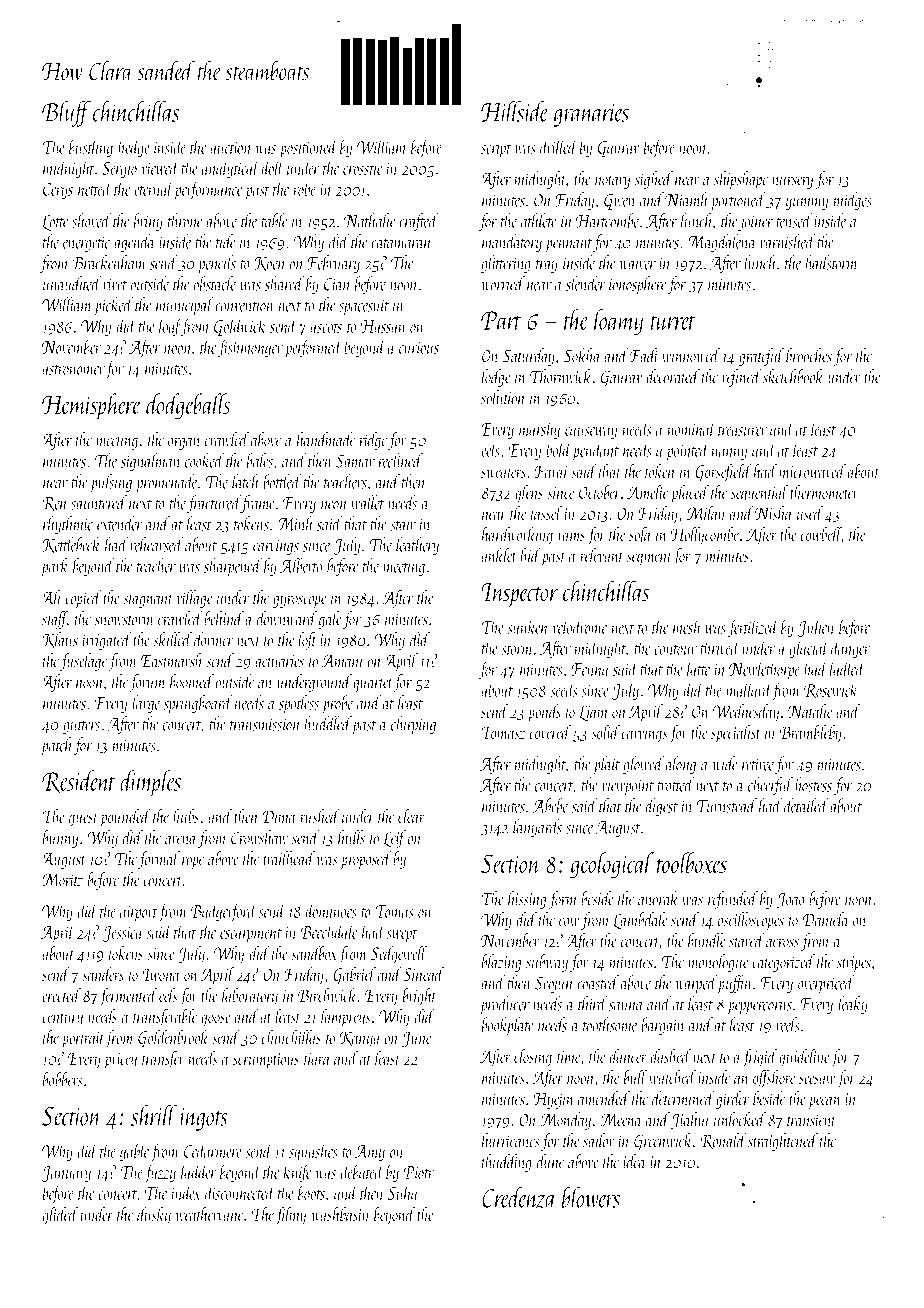 Image resolution: width=924 pixels, height=1308 pixels. Describe the element at coordinates (783, 1142) in the page. I see `straightened` at that location.
